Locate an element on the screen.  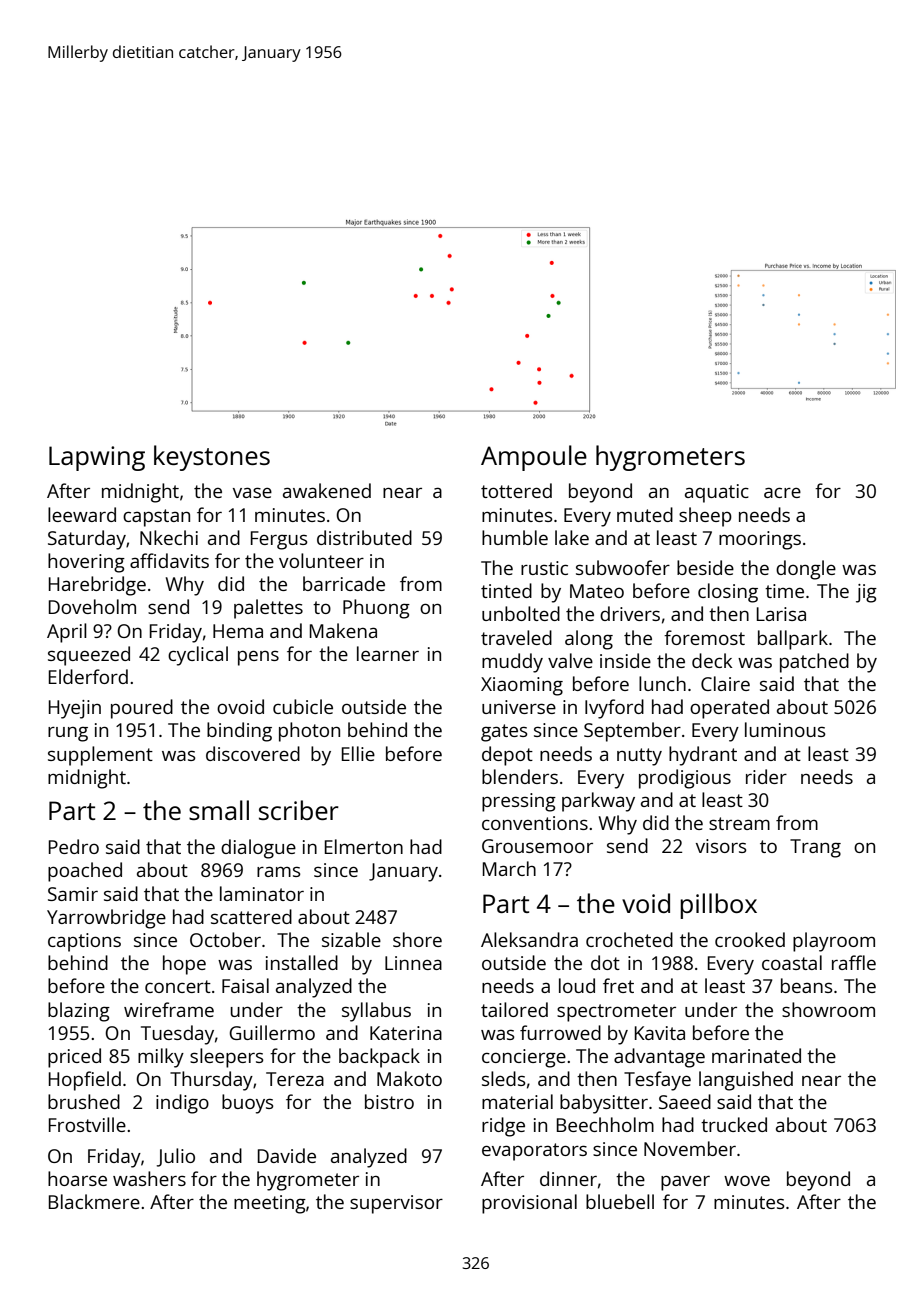
keystones is located at coordinates (212, 458).
